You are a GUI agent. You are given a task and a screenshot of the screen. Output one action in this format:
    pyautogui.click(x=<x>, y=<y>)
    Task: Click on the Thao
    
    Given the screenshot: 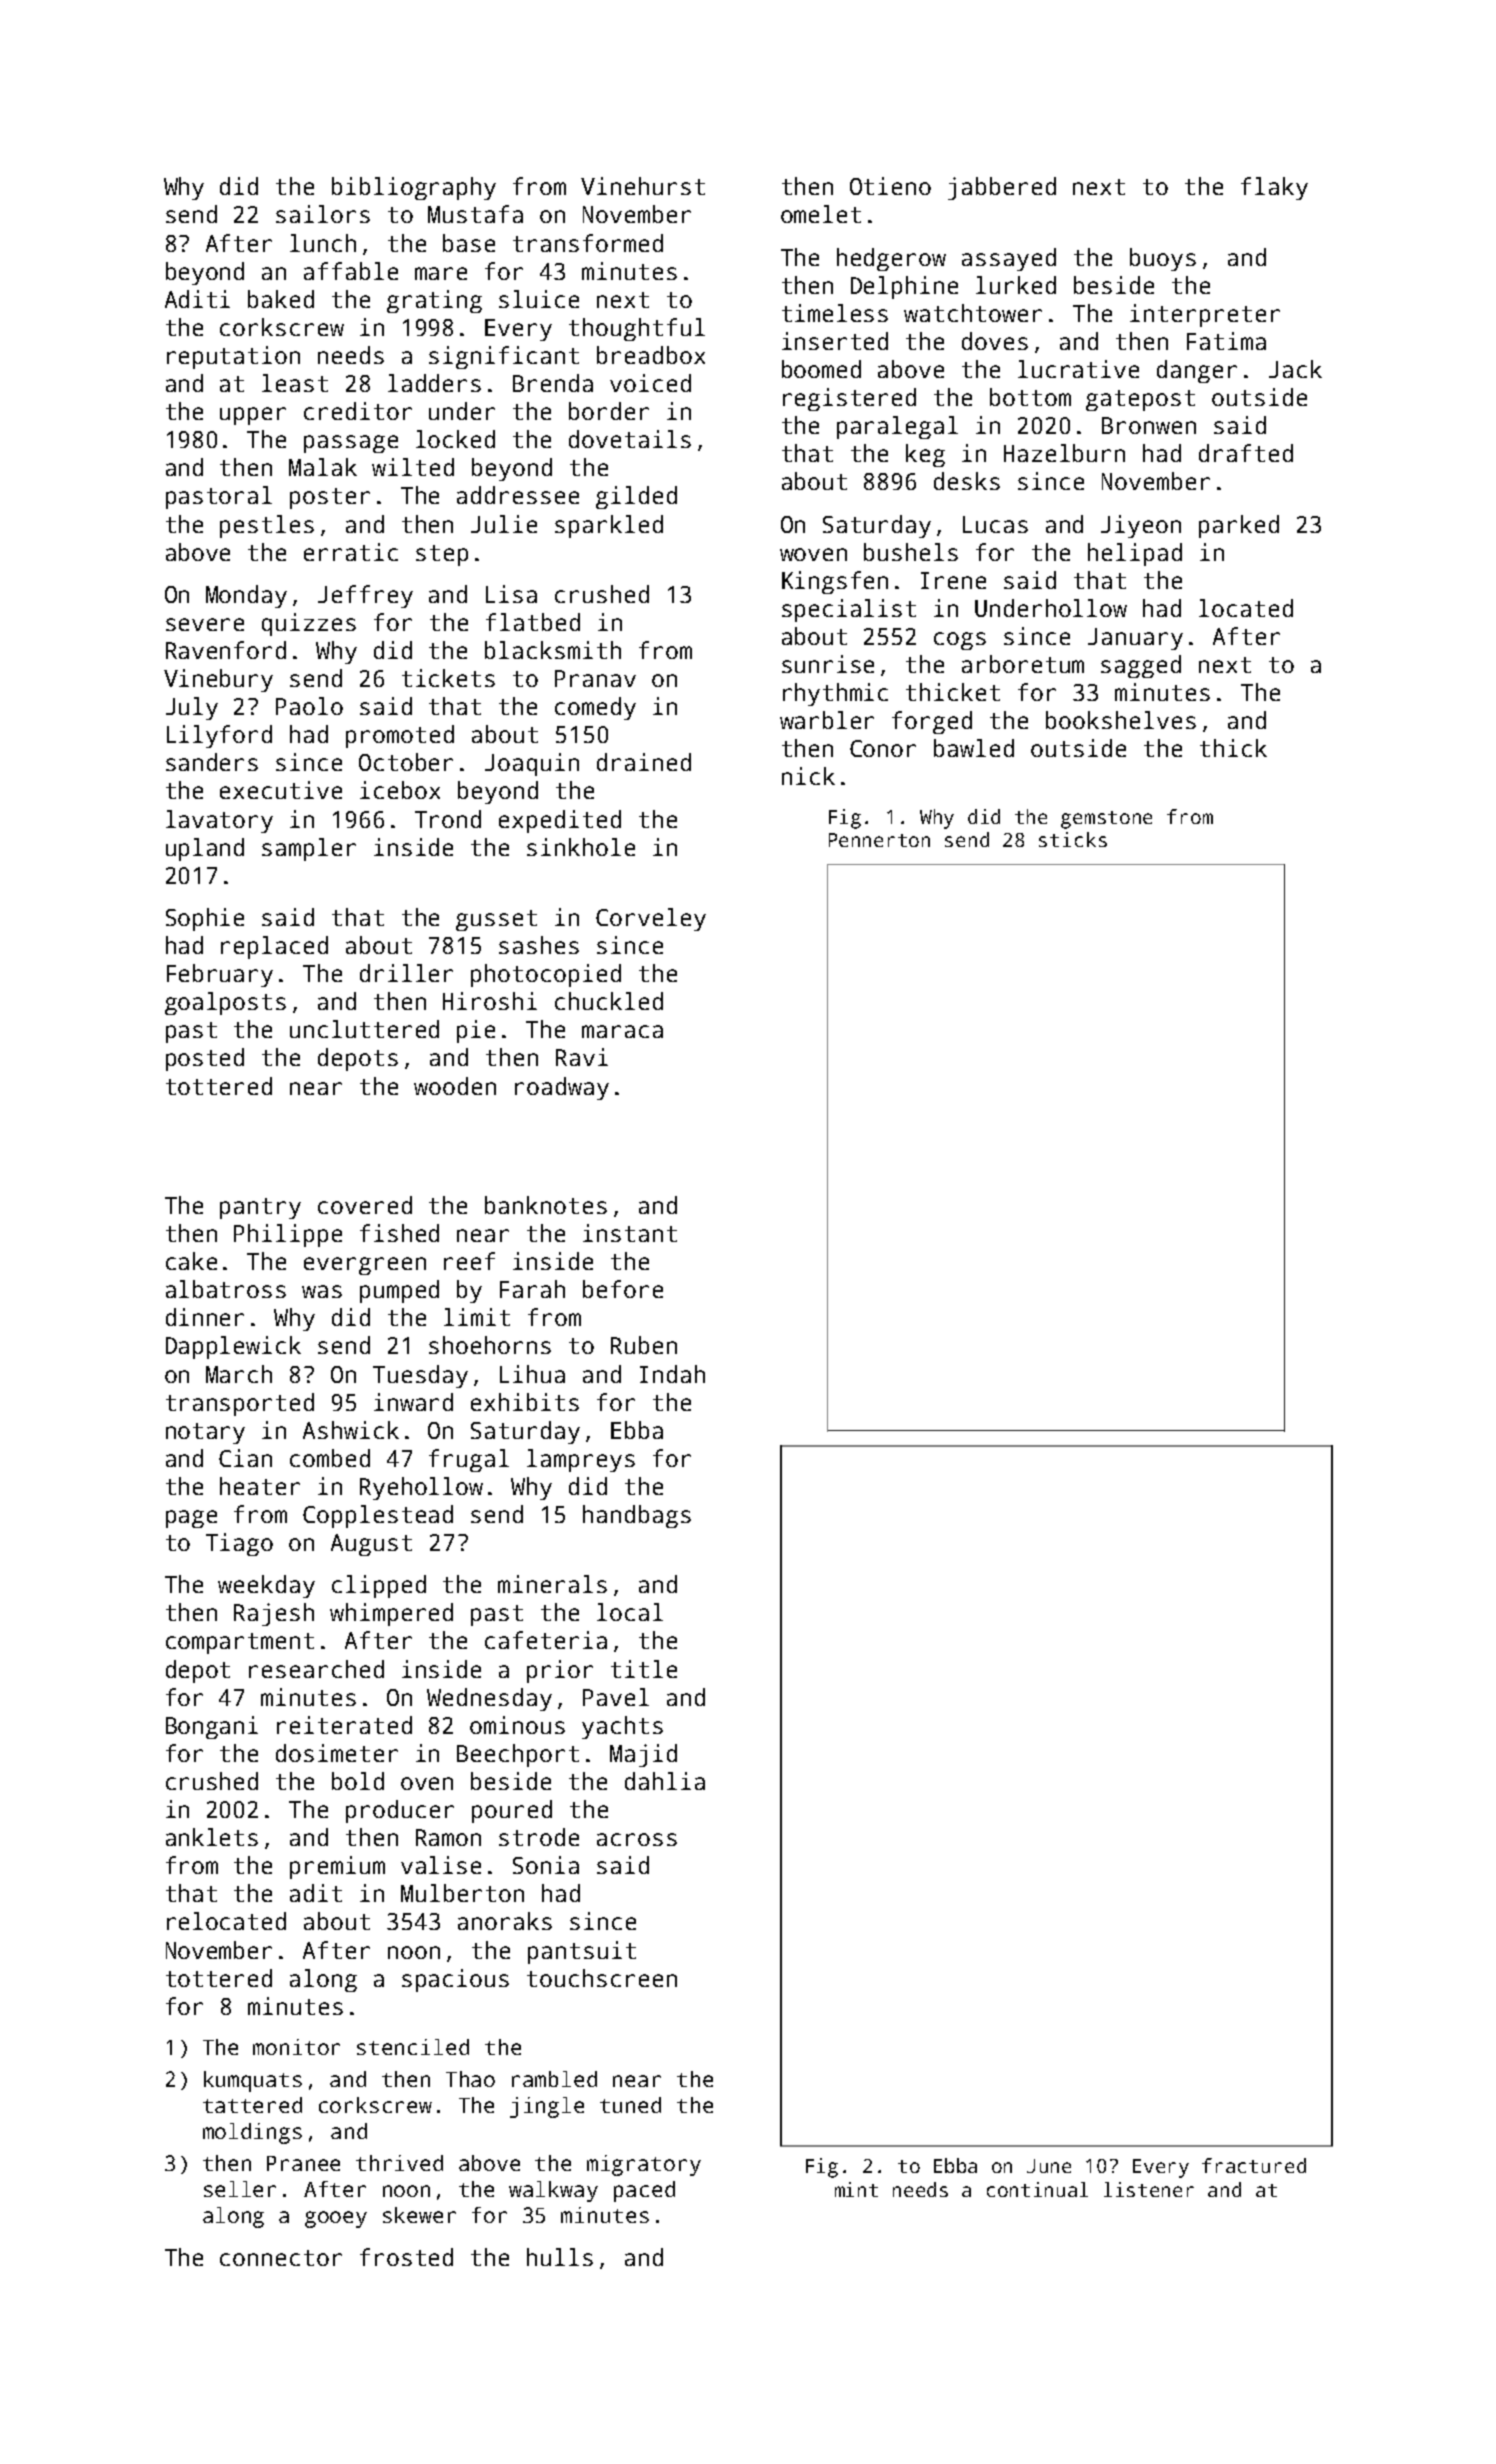 What is the action you would take?
    pyautogui.click(x=470, y=2079)
